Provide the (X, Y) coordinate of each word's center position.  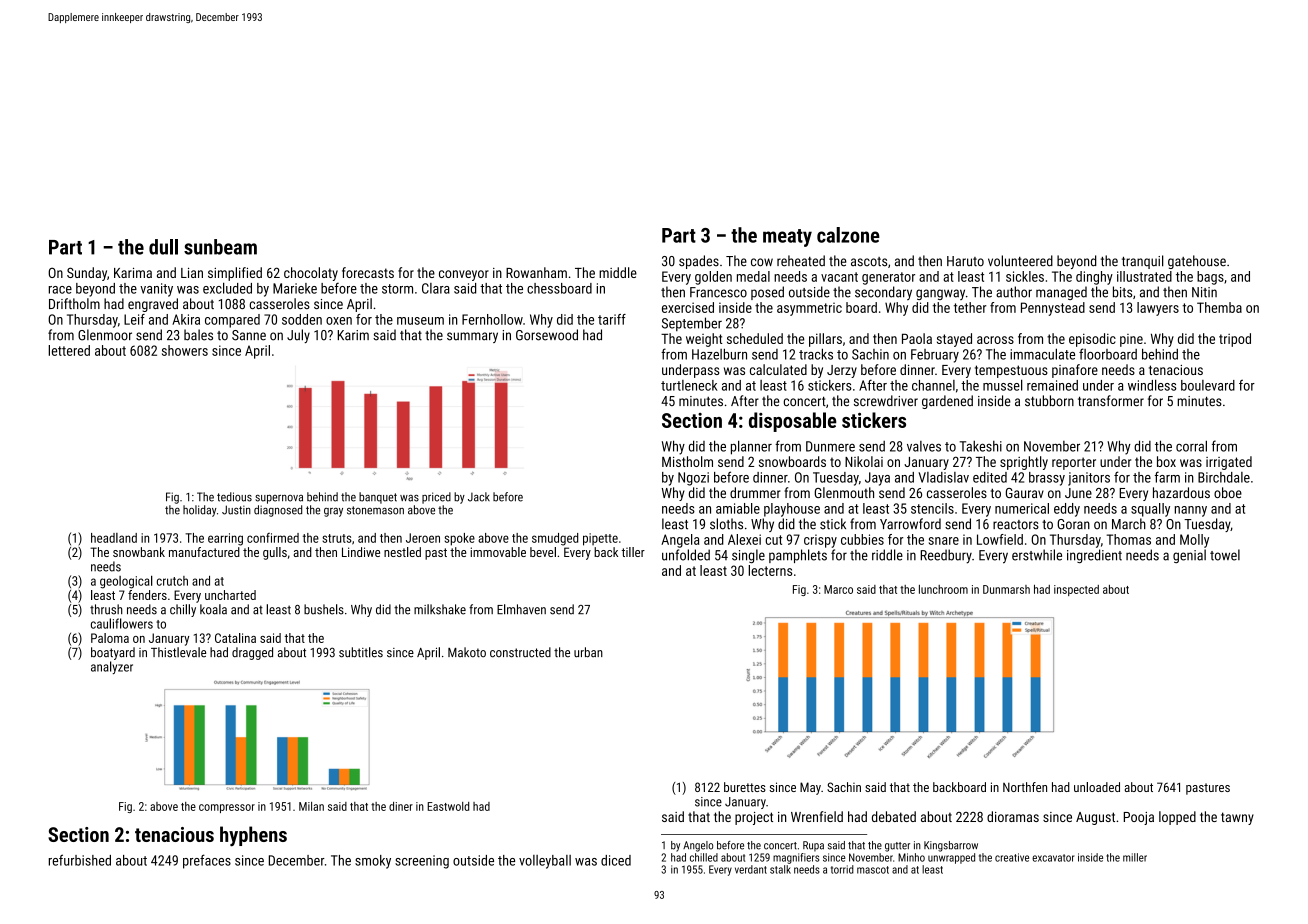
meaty (787, 238)
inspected (1076, 590)
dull (163, 247)
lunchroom (943, 589)
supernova (279, 499)
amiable (738, 508)
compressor (227, 808)
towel (1225, 555)
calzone (848, 235)
